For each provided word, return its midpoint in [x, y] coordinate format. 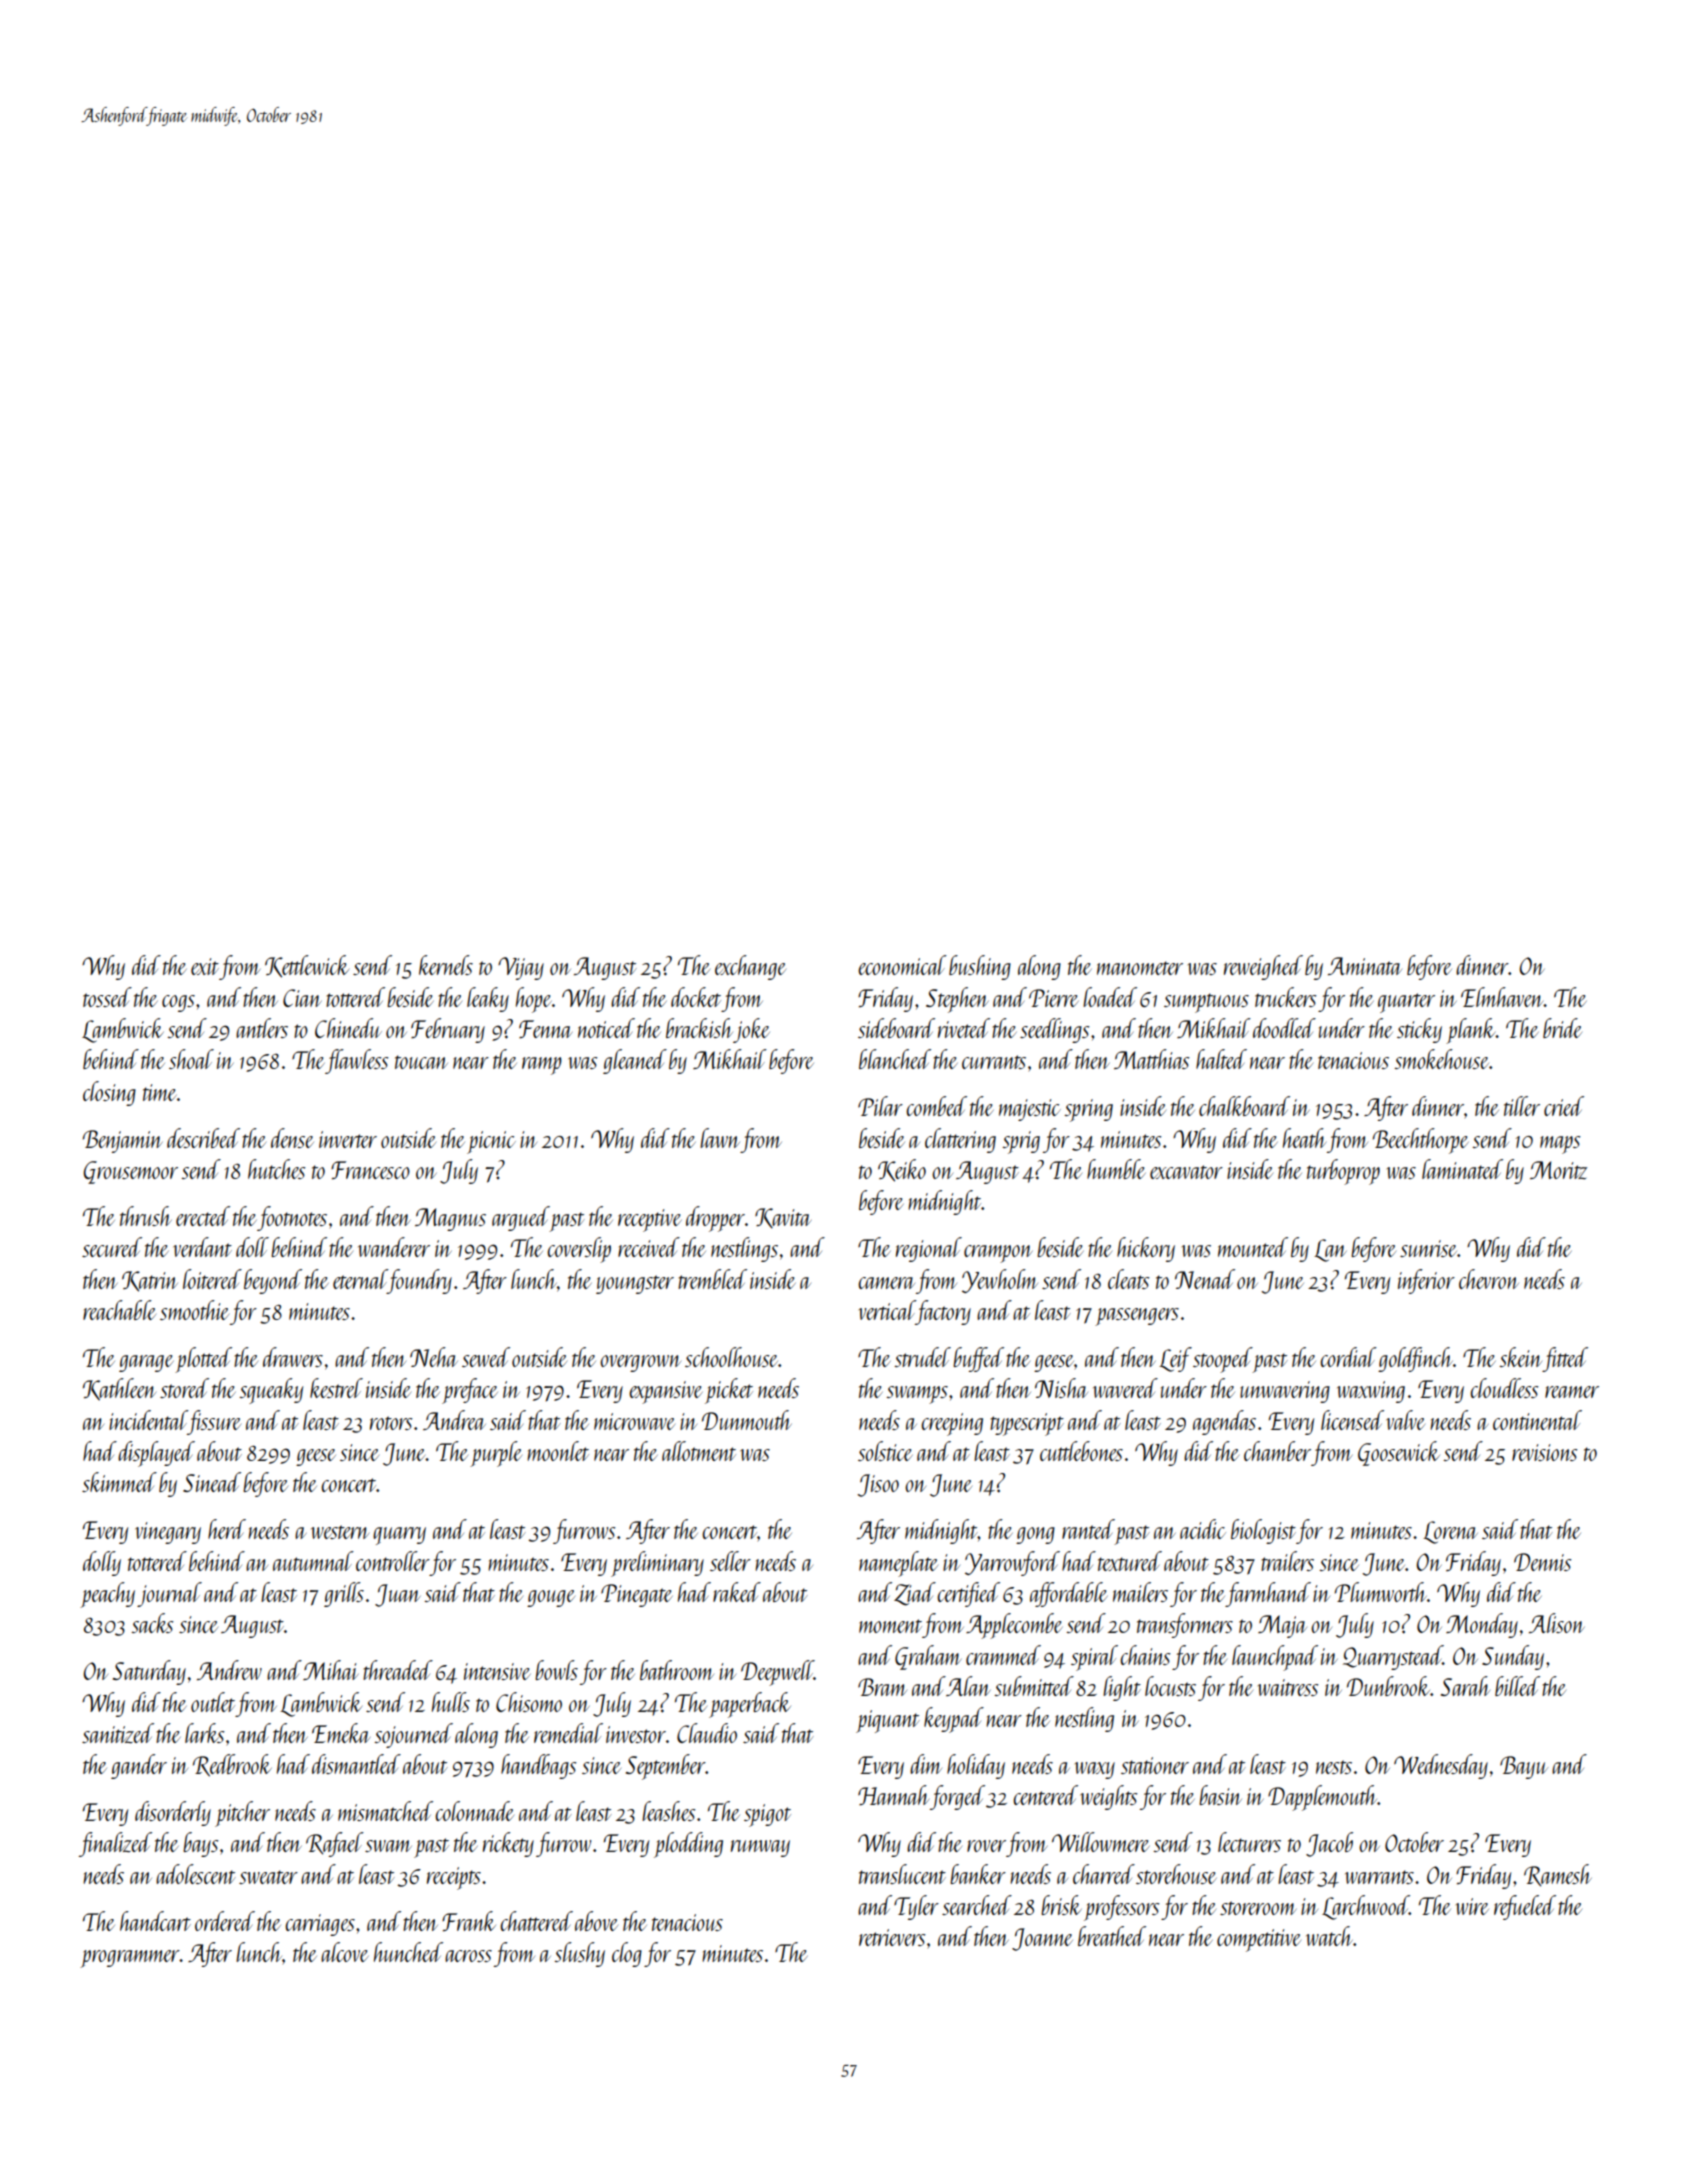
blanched [895, 1059]
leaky [488, 999]
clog [627, 1954]
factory [943, 1312]
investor [636, 1734]
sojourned [413, 1735]
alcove [345, 1952]
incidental [148, 1420]
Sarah [1465, 1686]
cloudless [1504, 1388]
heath [1304, 1138]
